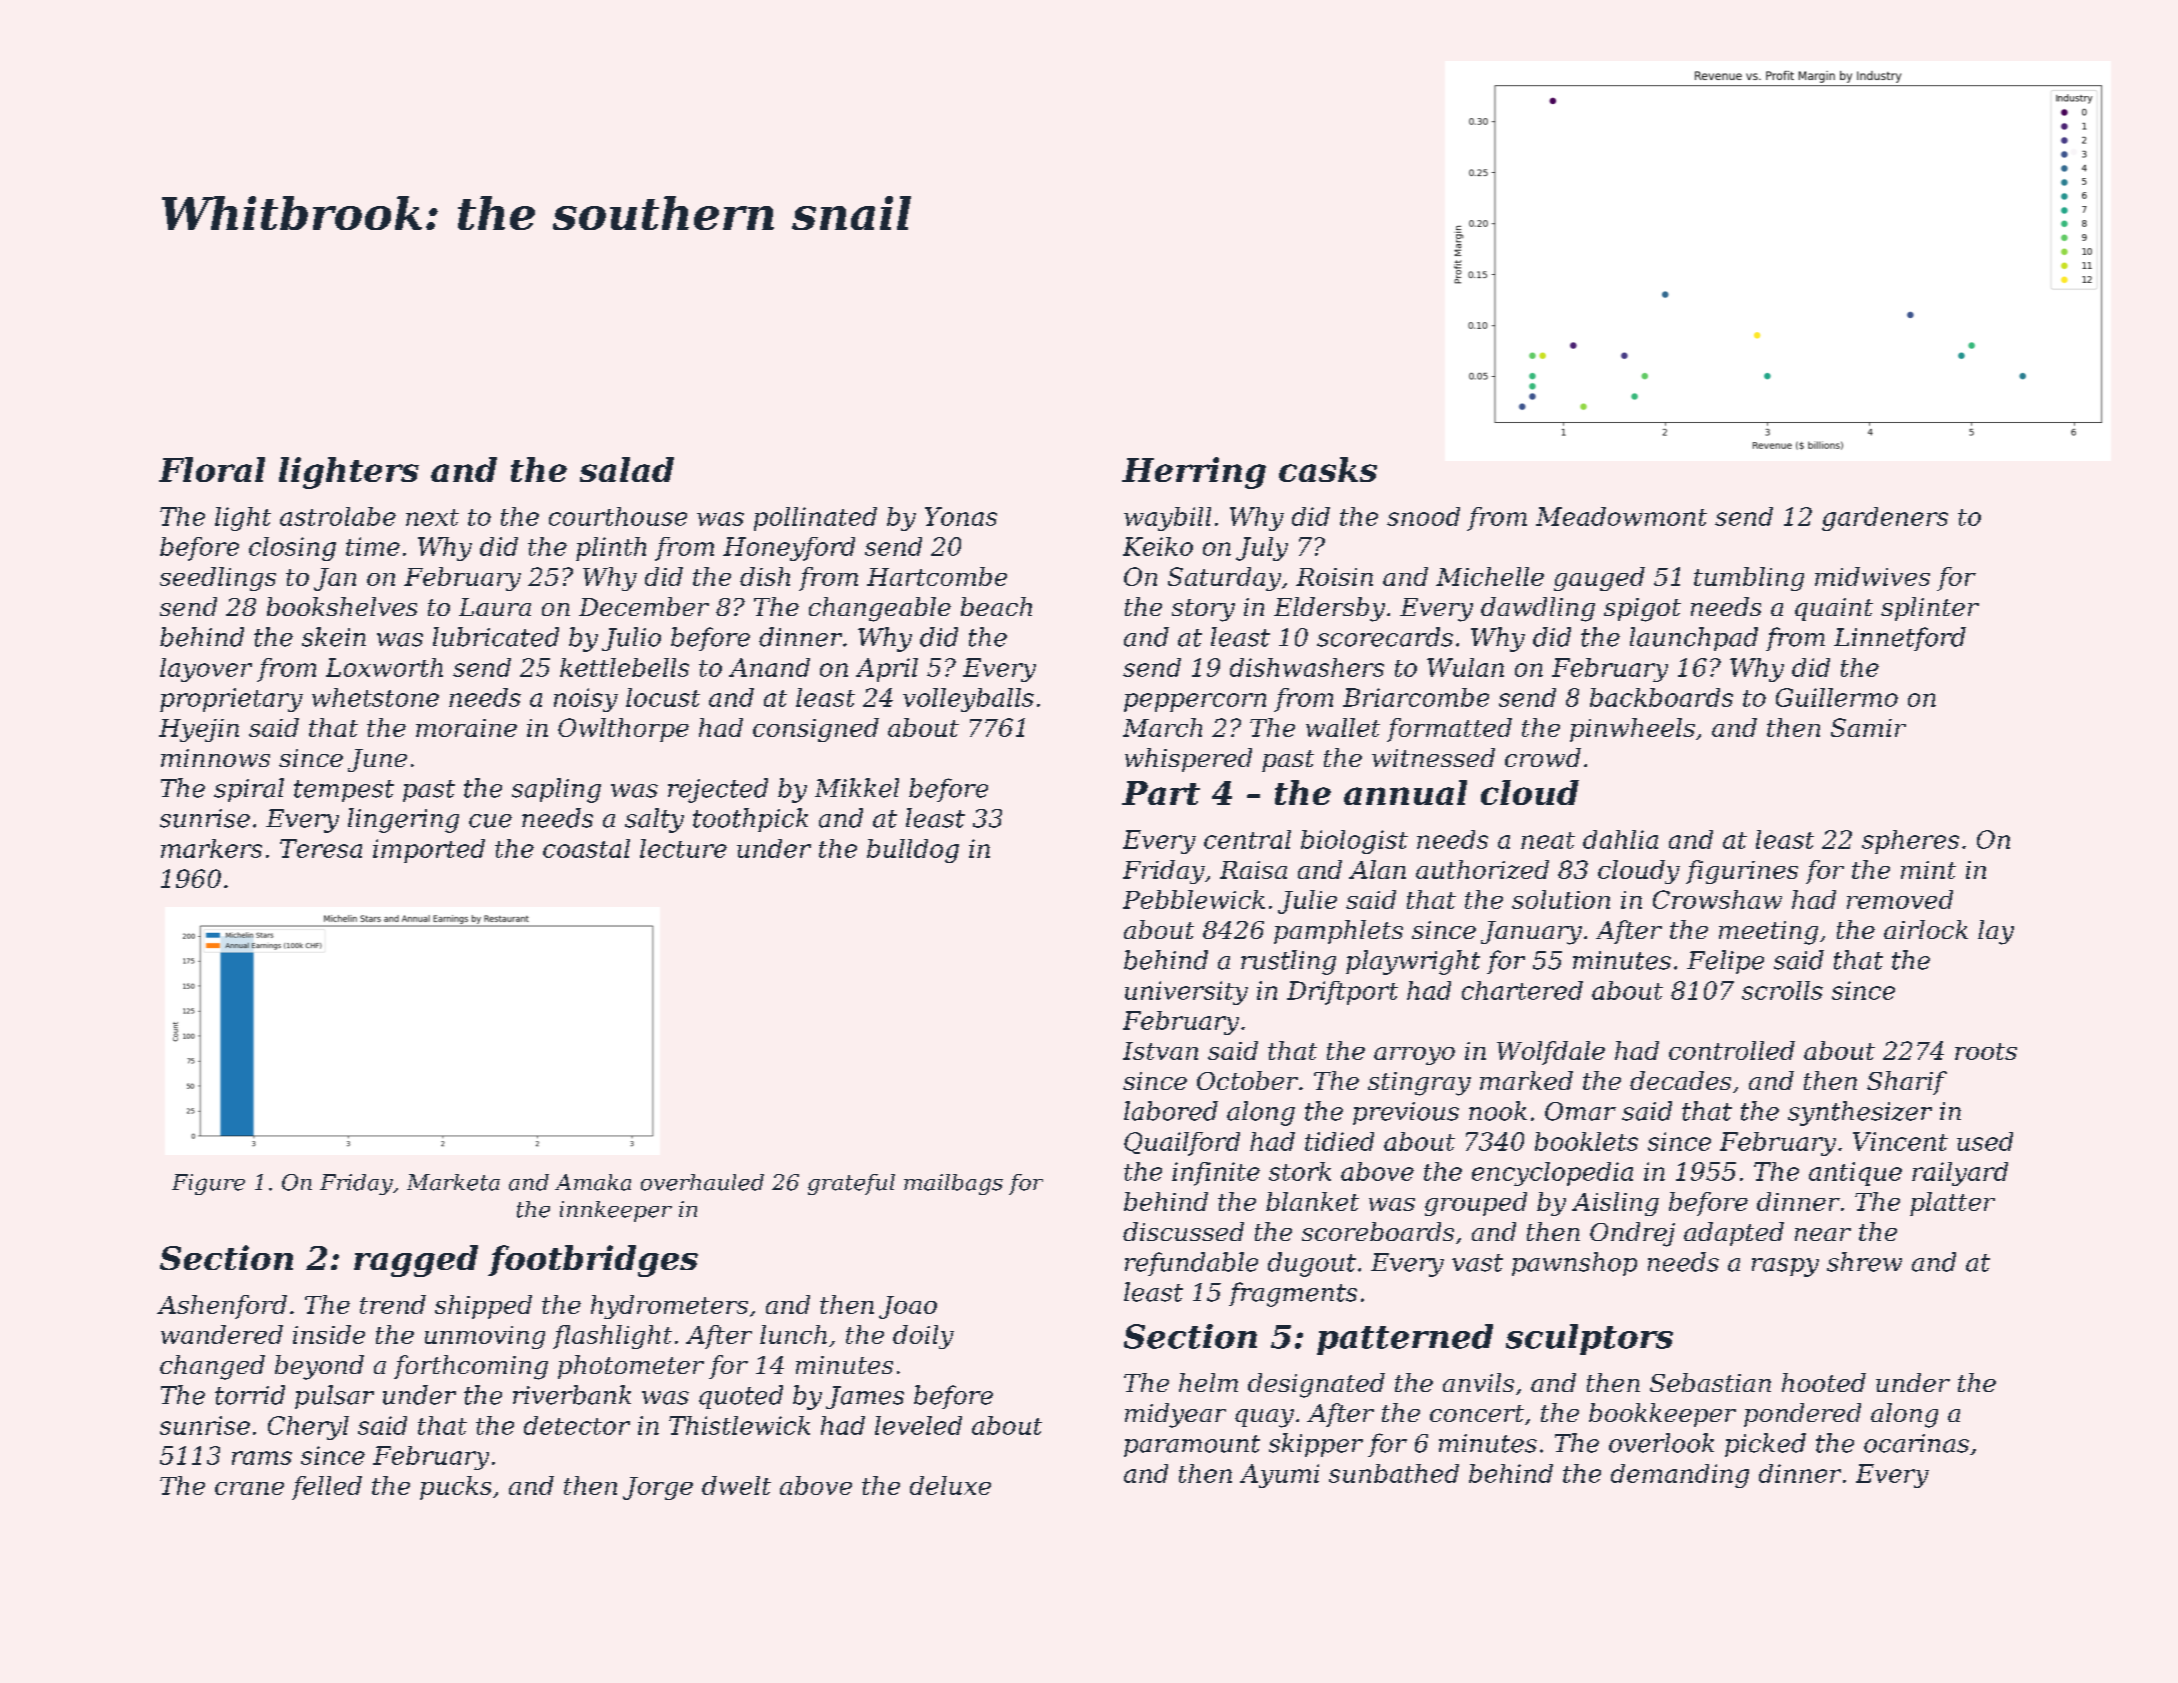 The width and height of the image is (2178, 1683). What do you see at coordinates (1662, 1415) in the image?
I see `bookkeeper` at bounding box center [1662, 1415].
